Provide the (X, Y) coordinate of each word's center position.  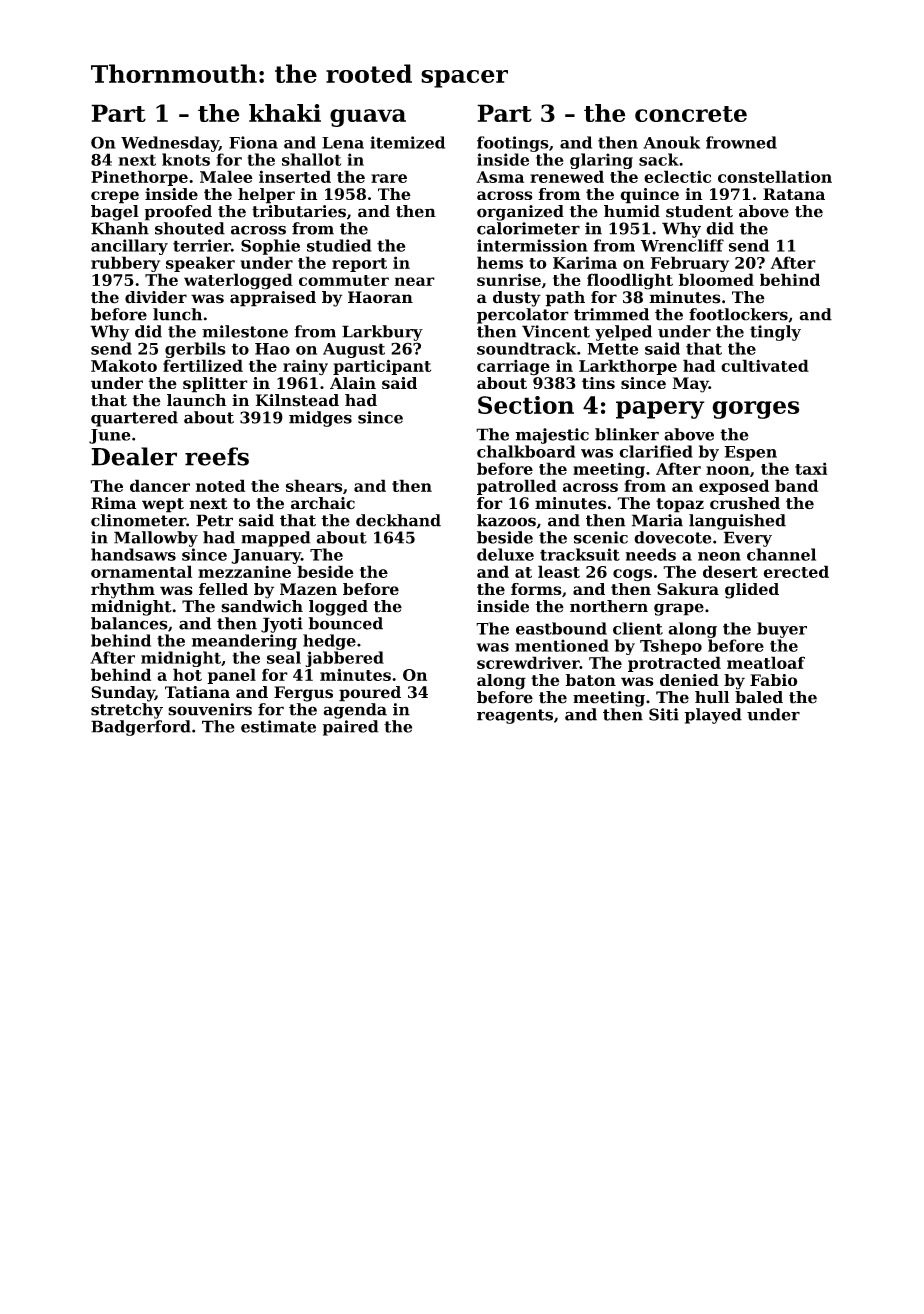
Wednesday (170, 144)
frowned (741, 142)
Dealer (134, 456)
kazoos (506, 520)
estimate (278, 726)
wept (163, 505)
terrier (202, 245)
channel (781, 554)
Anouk (671, 142)
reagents (515, 716)
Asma (500, 177)
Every (748, 539)
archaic (323, 503)
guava (368, 118)
